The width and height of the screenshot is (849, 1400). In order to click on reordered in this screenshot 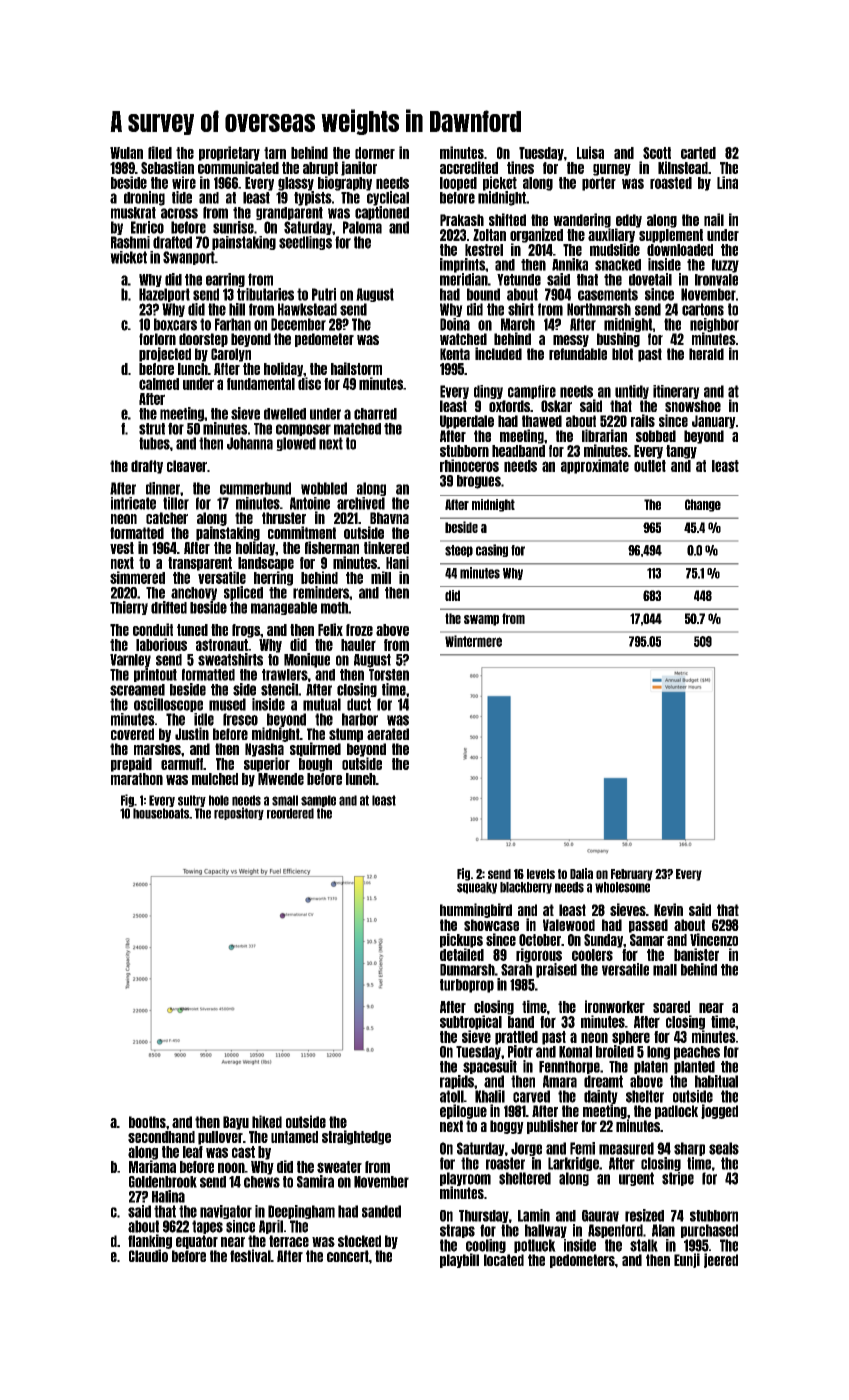, I will do `click(290, 813)`.
